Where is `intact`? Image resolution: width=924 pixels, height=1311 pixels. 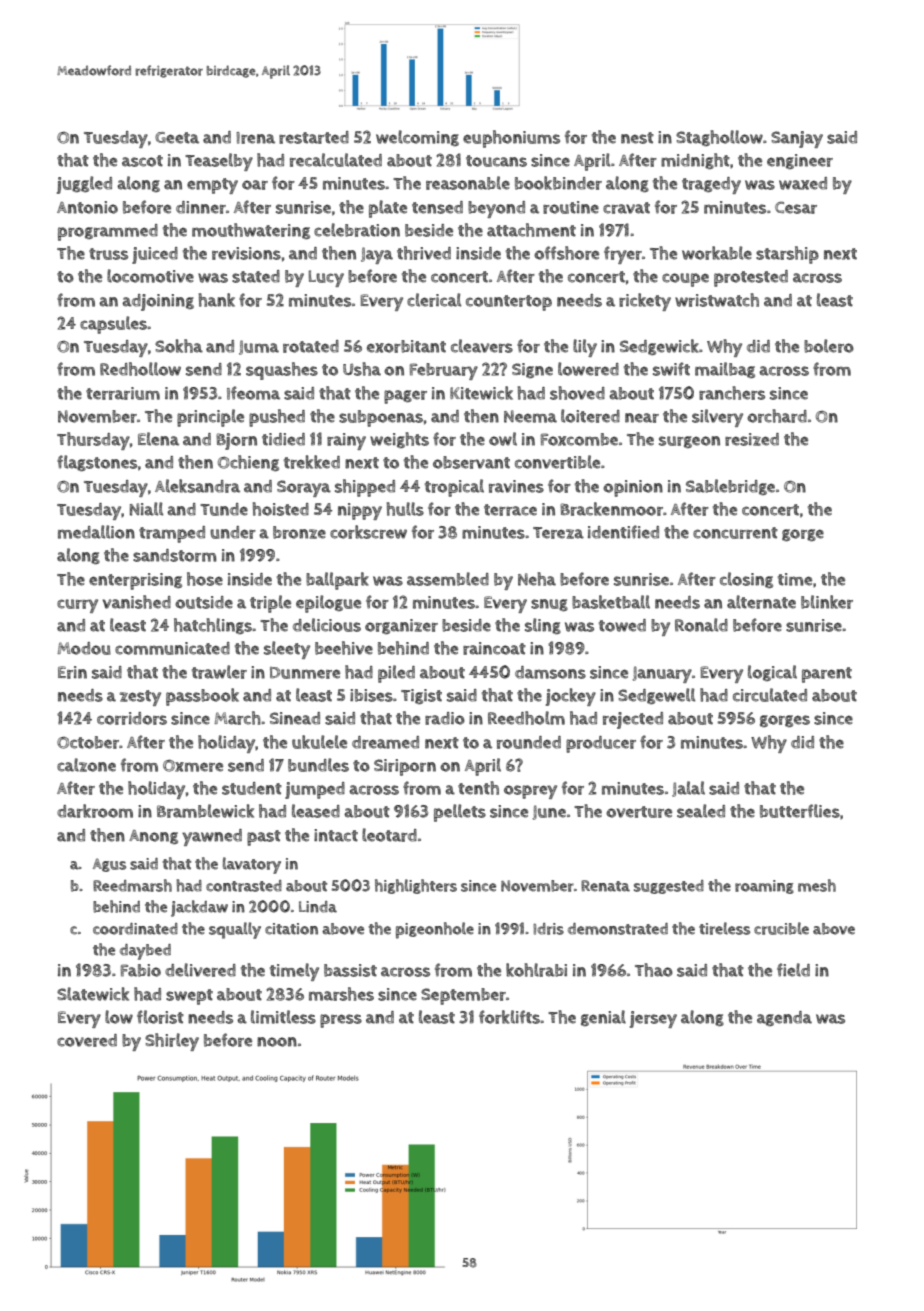
intact is located at coordinates (336, 835).
